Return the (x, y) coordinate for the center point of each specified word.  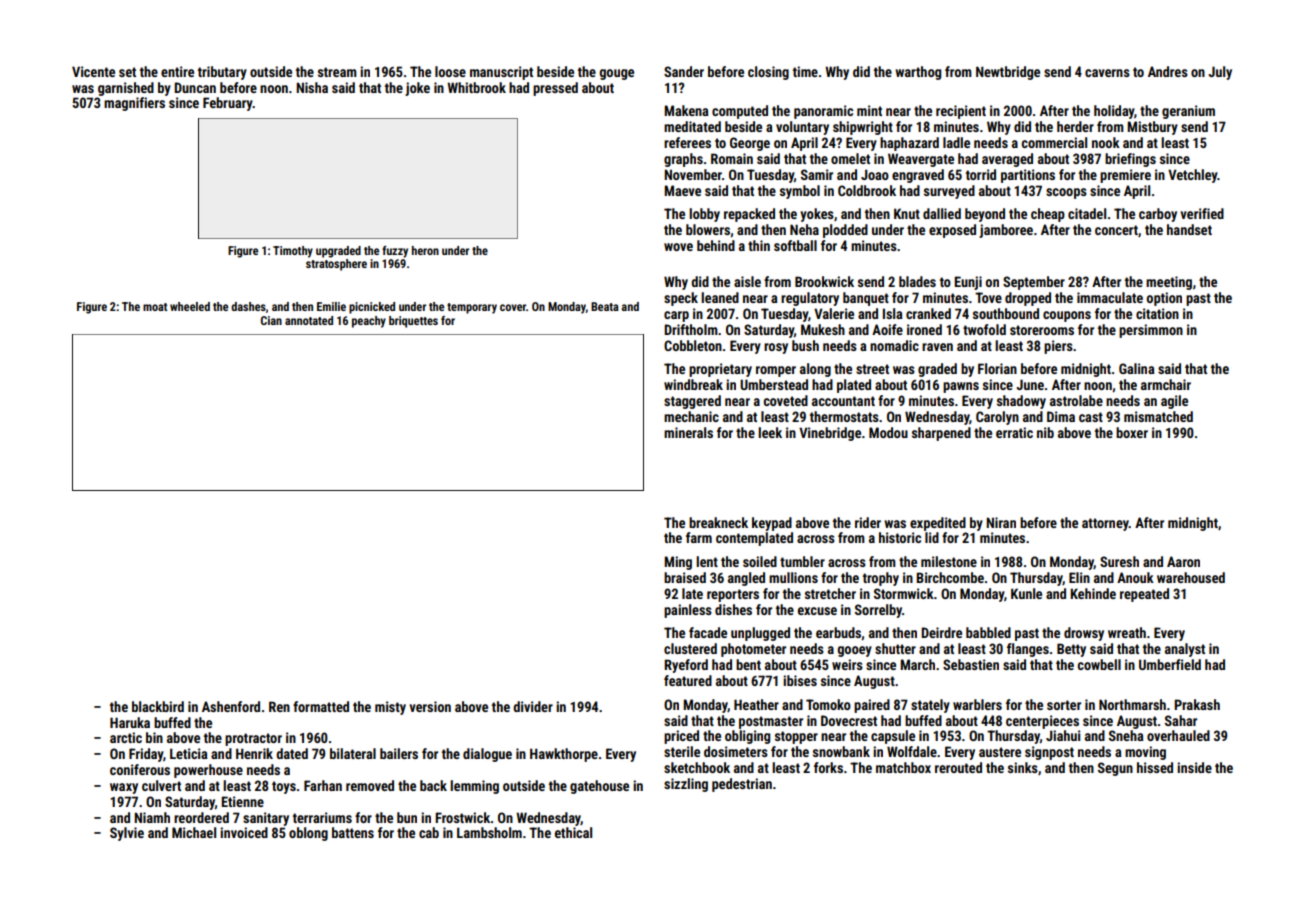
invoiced (244, 832)
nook (1106, 142)
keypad (772, 524)
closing (768, 73)
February (228, 104)
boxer (1132, 432)
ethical (573, 832)
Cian (271, 320)
